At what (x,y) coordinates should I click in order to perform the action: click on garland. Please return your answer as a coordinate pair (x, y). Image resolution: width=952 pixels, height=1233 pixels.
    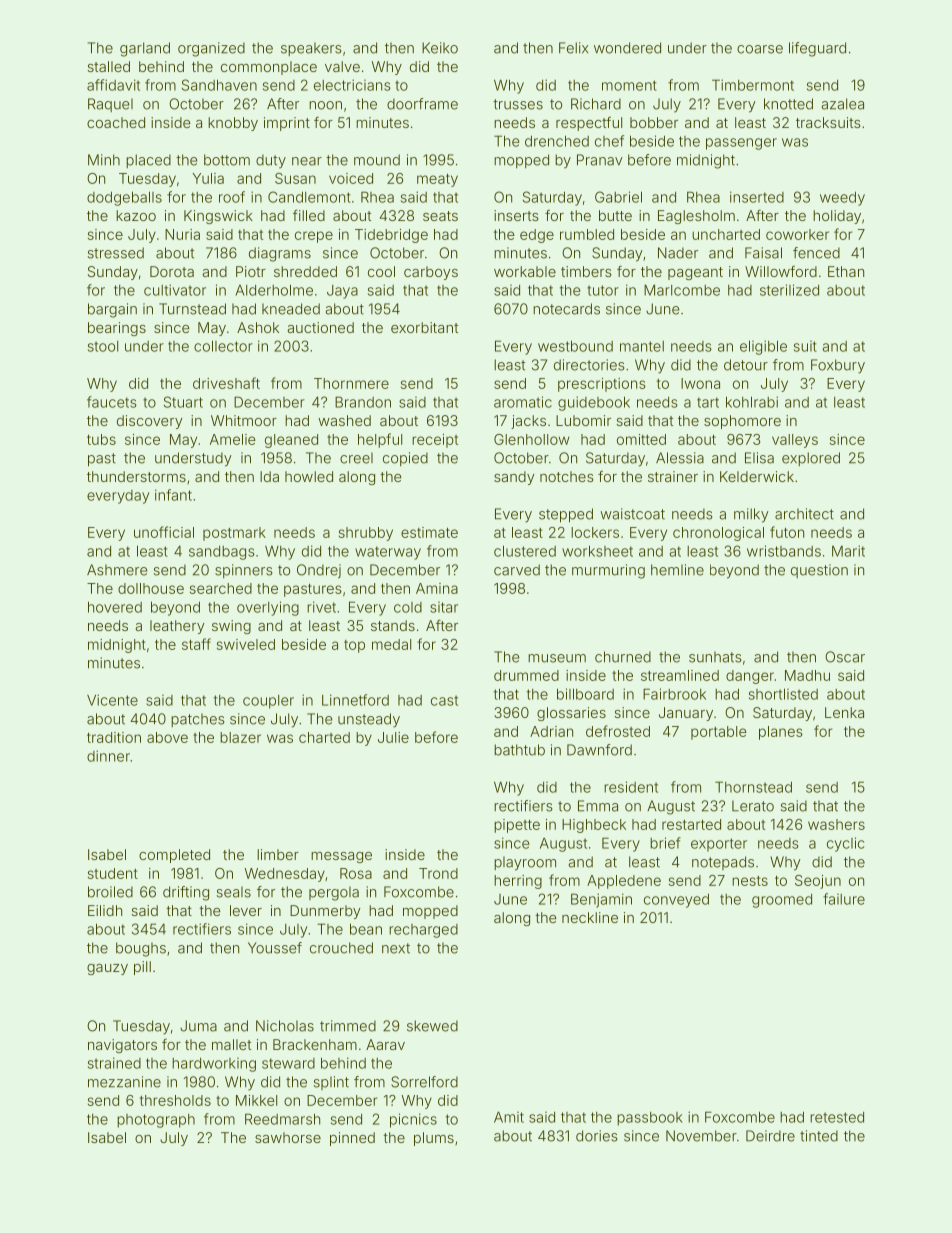
    Looking at the image, I should click on (145, 49).
